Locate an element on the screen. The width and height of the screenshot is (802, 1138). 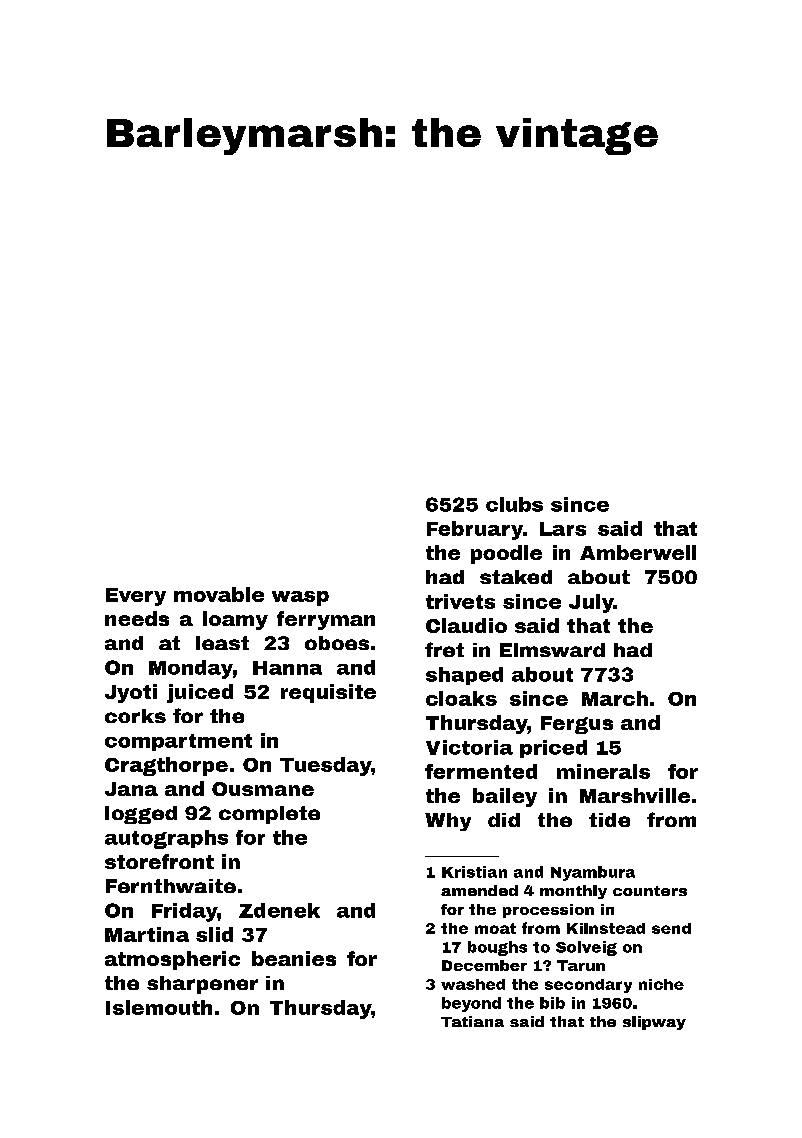
February is located at coordinates (475, 530).
